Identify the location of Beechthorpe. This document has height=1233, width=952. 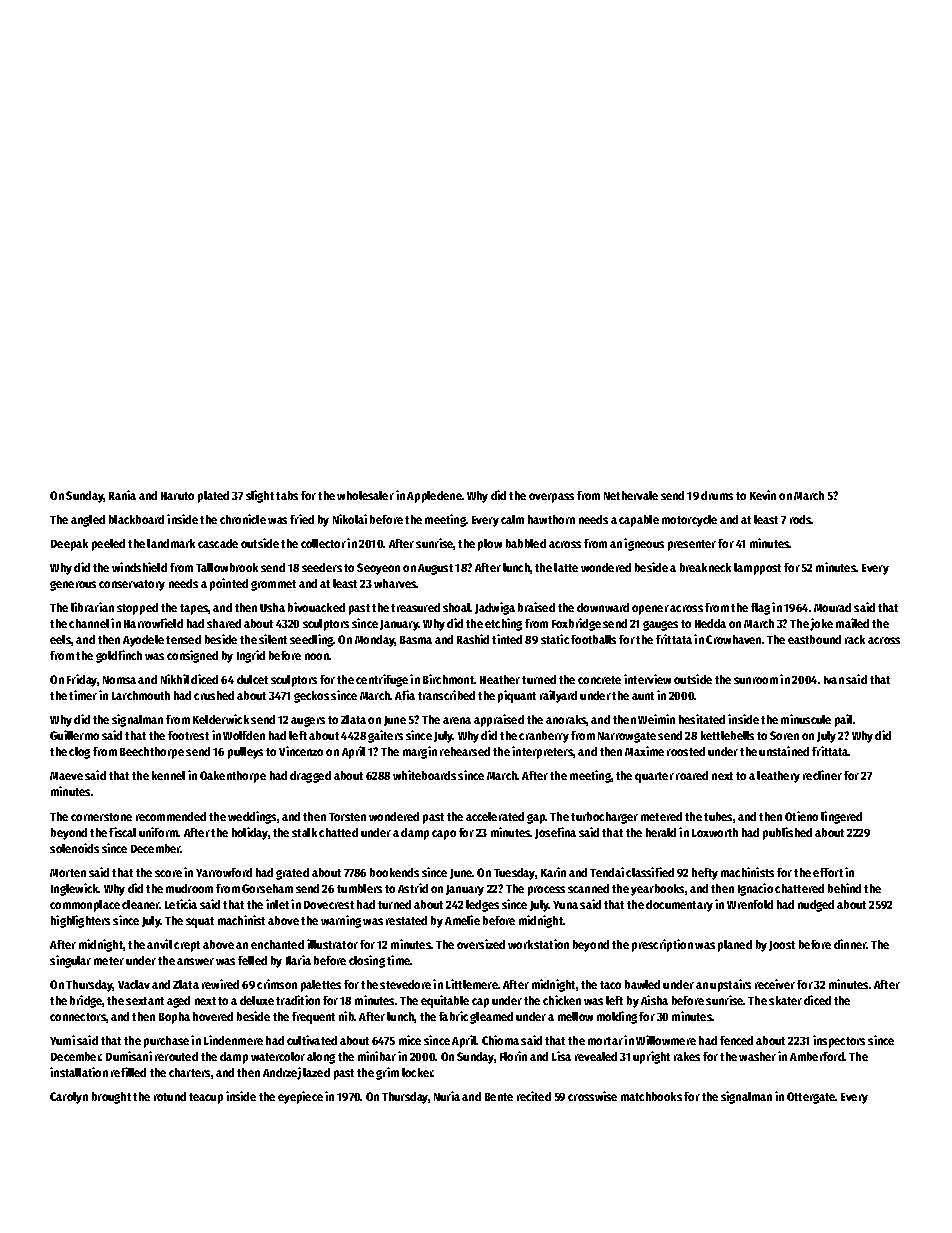
(152, 753).
